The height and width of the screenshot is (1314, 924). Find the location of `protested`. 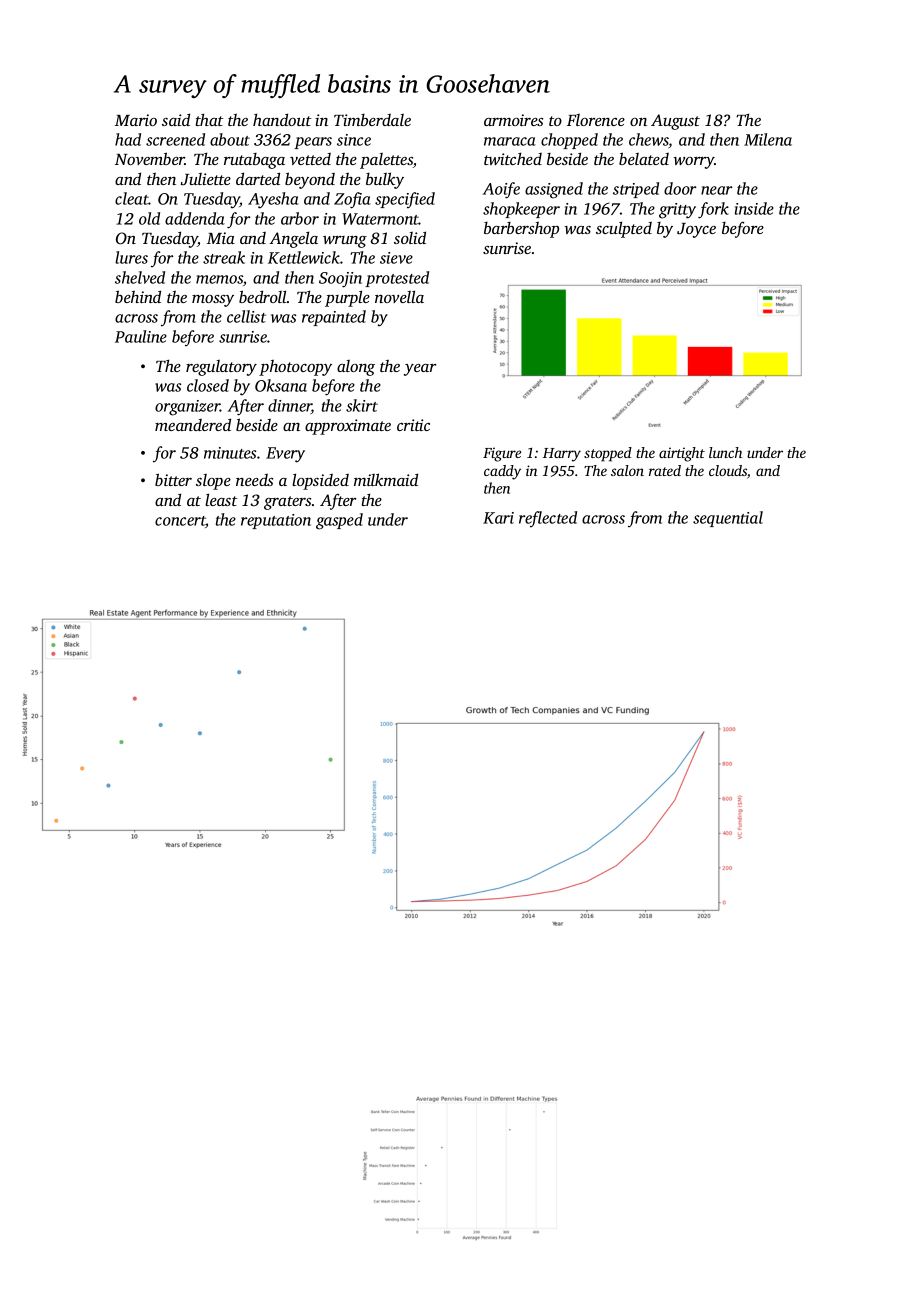

protested is located at coordinates (397, 279).
